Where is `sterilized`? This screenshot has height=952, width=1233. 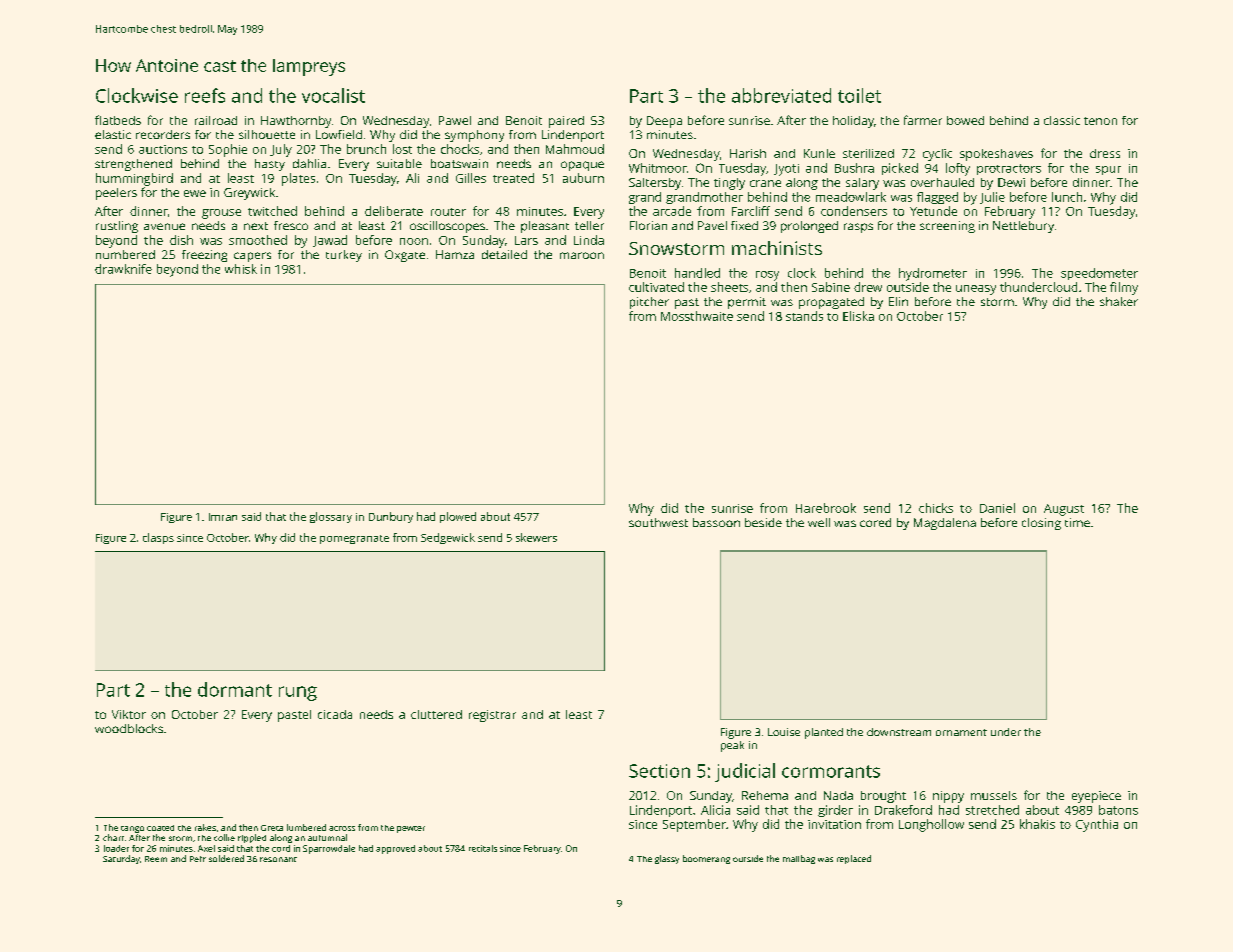
sterilized is located at coordinates (868, 153).
